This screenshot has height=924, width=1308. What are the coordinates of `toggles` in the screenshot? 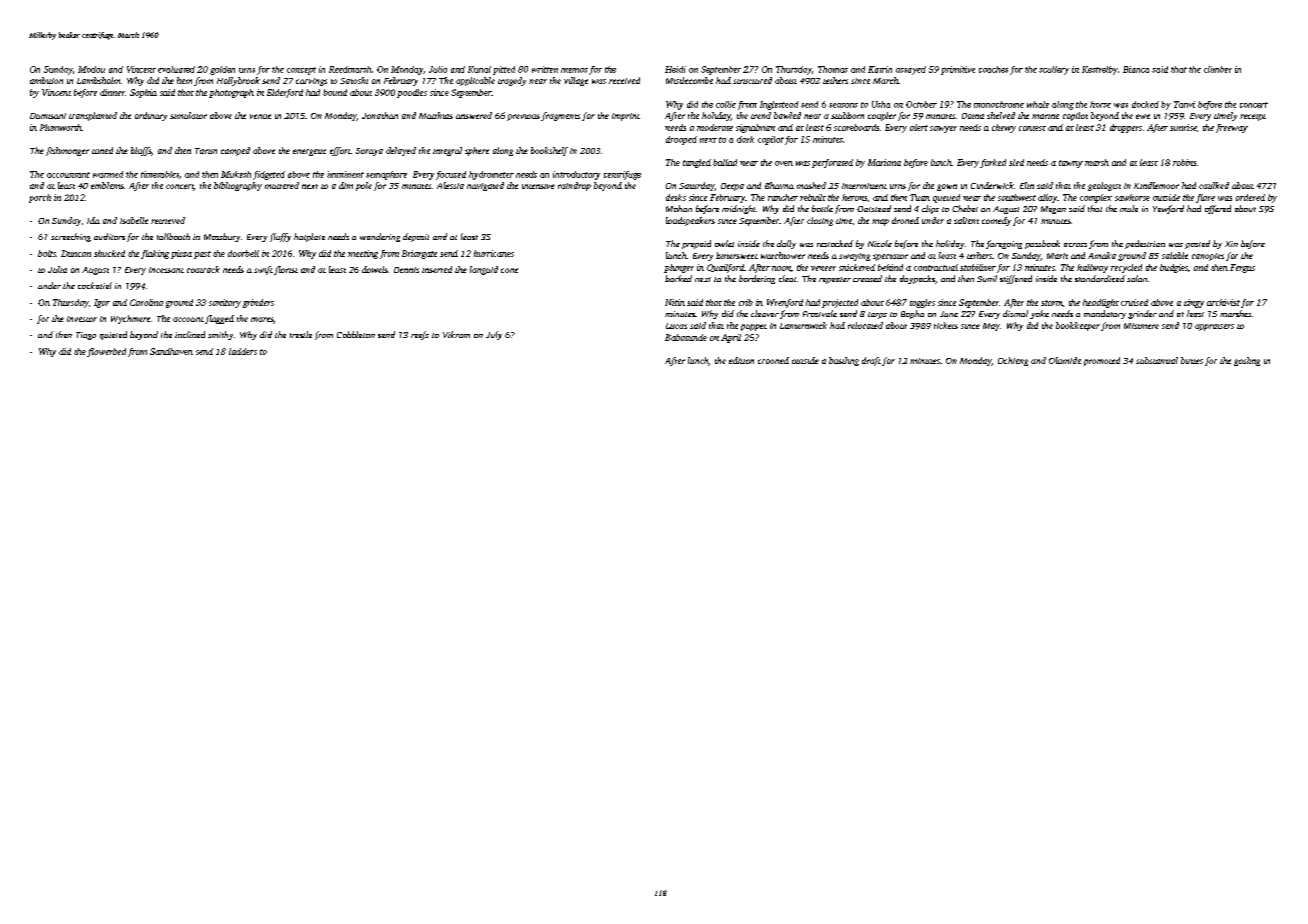 It's located at (922, 303).
